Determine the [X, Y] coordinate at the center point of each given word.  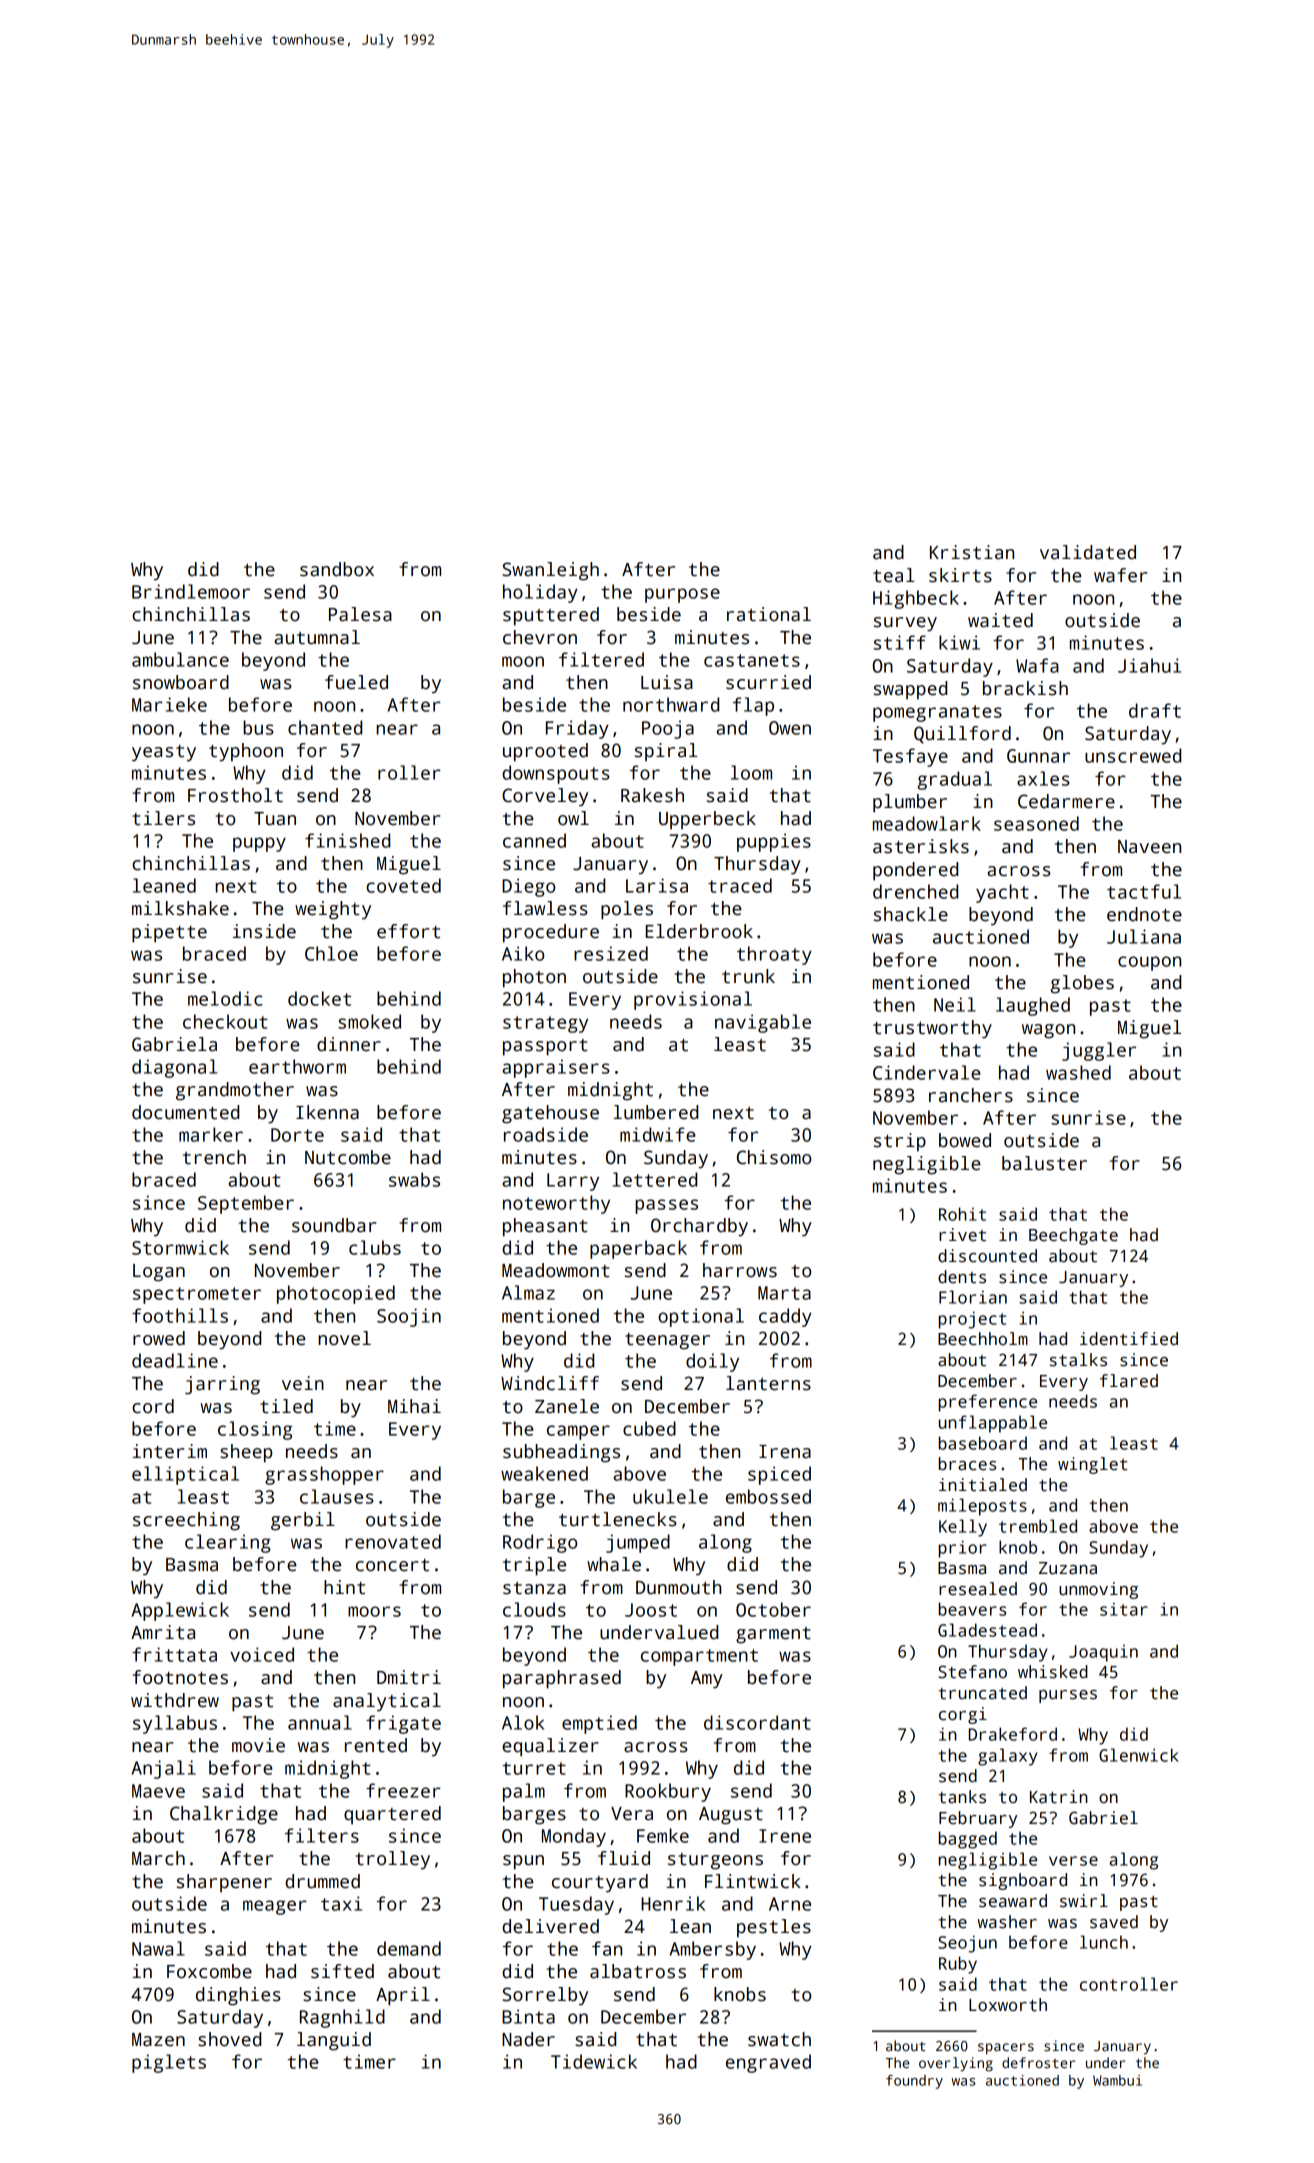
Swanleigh [551, 571]
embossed [768, 1496]
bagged [968, 1840]
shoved [229, 2039]
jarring [222, 1385]
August [731, 1816]
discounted [987, 1256]
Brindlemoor [191, 591]
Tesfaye [910, 757]
